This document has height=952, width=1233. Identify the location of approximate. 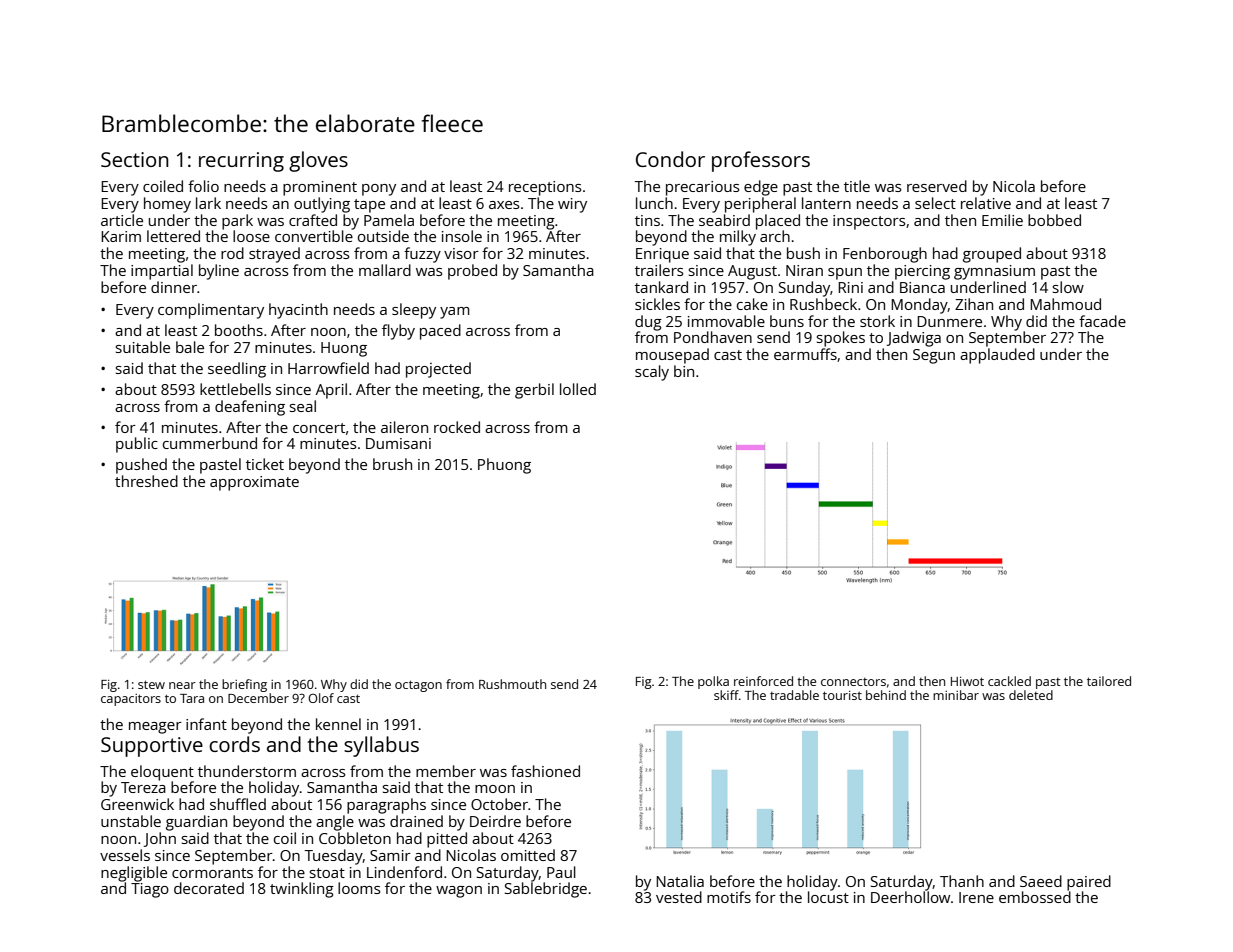
(254, 483).
